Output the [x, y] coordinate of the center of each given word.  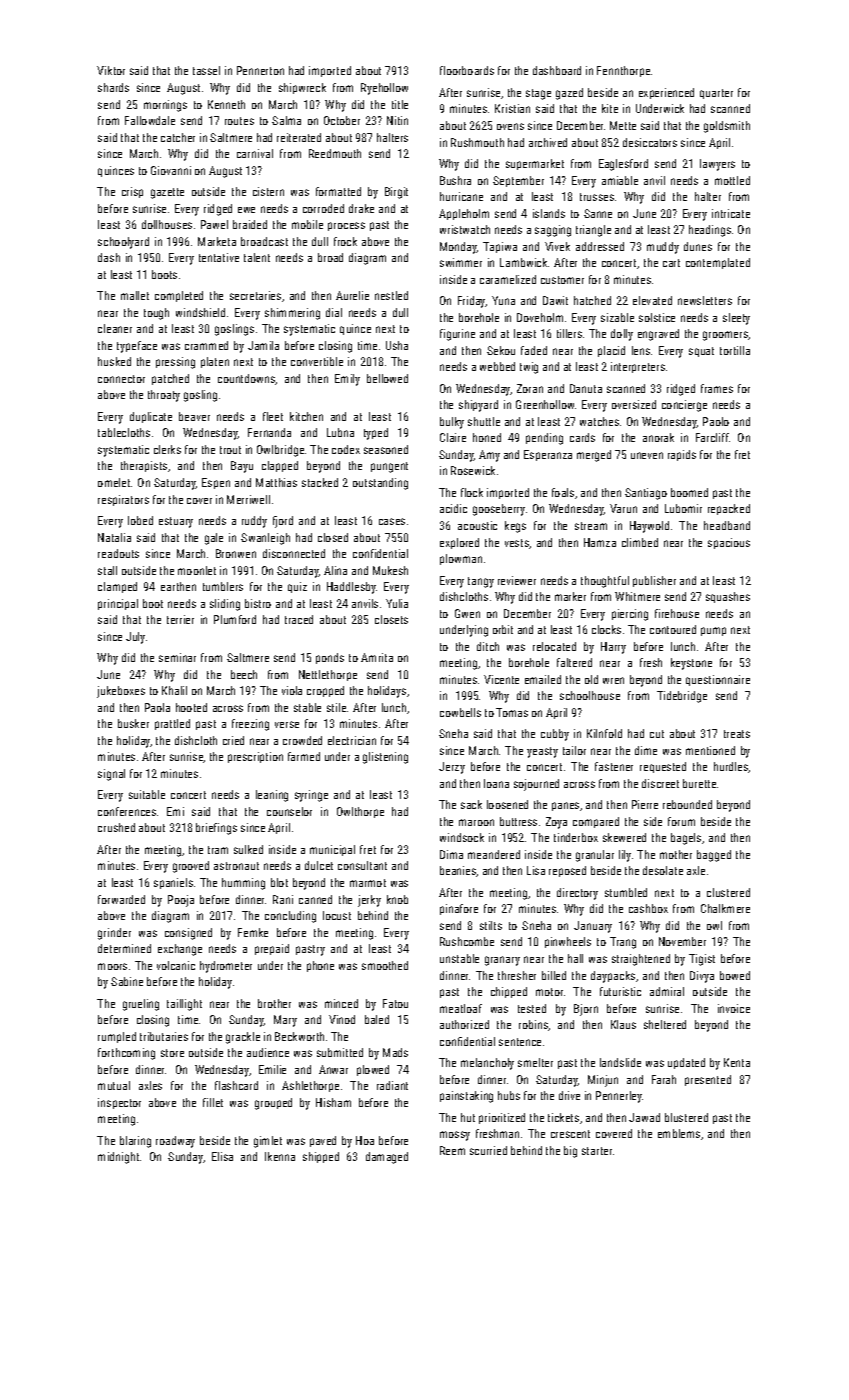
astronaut [236, 866]
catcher [178, 137]
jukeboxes [121, 692]
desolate [663, 870]
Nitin [397, 120]
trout [230, 450]
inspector [119, 1103]
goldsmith [727, 127]
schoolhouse [590, 695]
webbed [497, 366]
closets [391, 619]
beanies [458, 871]
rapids [682, 455]
